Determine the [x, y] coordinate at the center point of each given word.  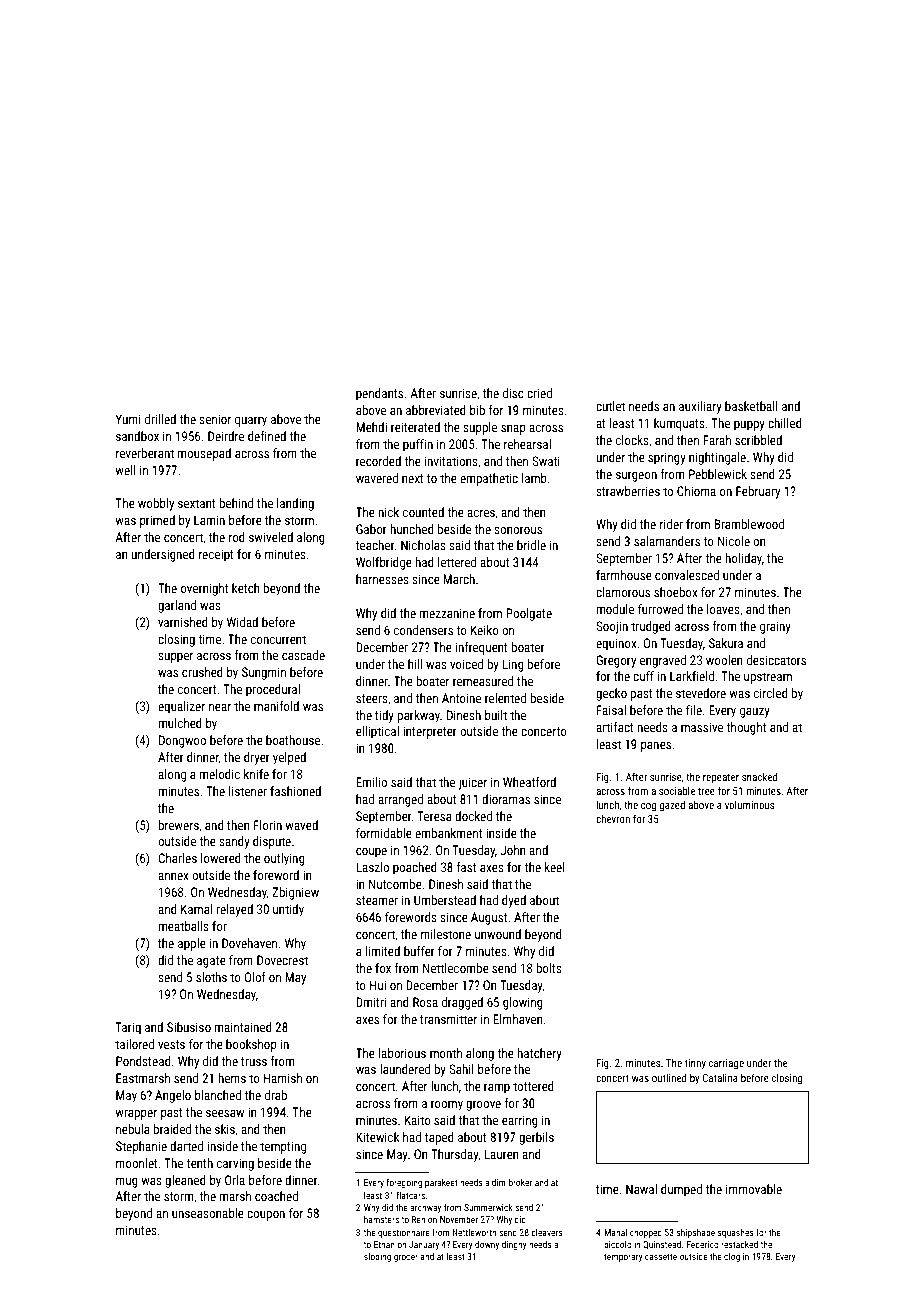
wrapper [136, 1115]
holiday [744, 559]
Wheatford [529, 782]
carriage [726, 1064]
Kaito [418, 1120]
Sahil [461, 1069]
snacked [759, 776]
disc [513, 393]
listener [248, 791]
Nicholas [423, 545]
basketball [751, 406]
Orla [235, 1180]
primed [157, 521]
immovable [754, 1189]
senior [215, 419]
